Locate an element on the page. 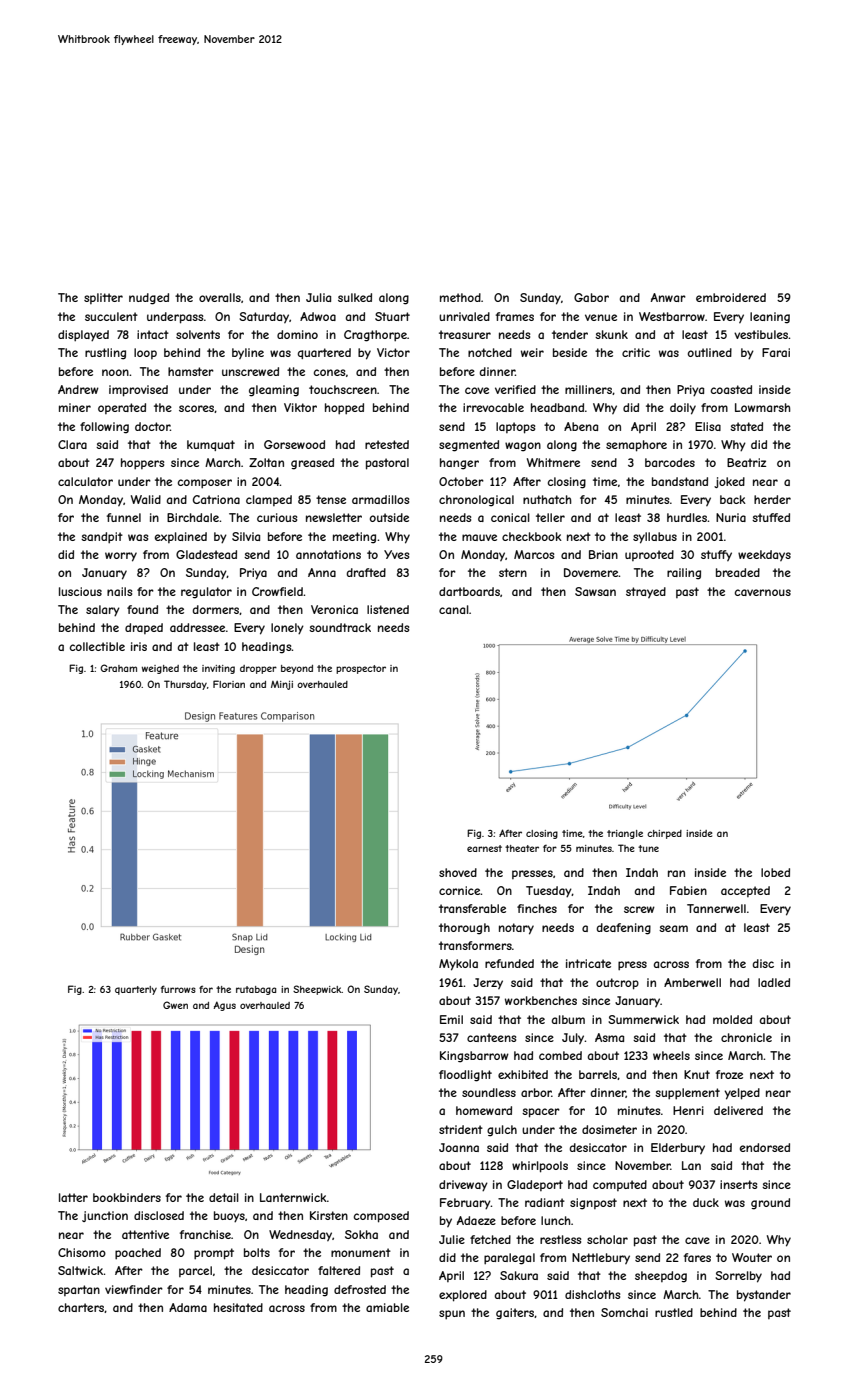  Sorrelby is located at coordinates (738, 1277).
